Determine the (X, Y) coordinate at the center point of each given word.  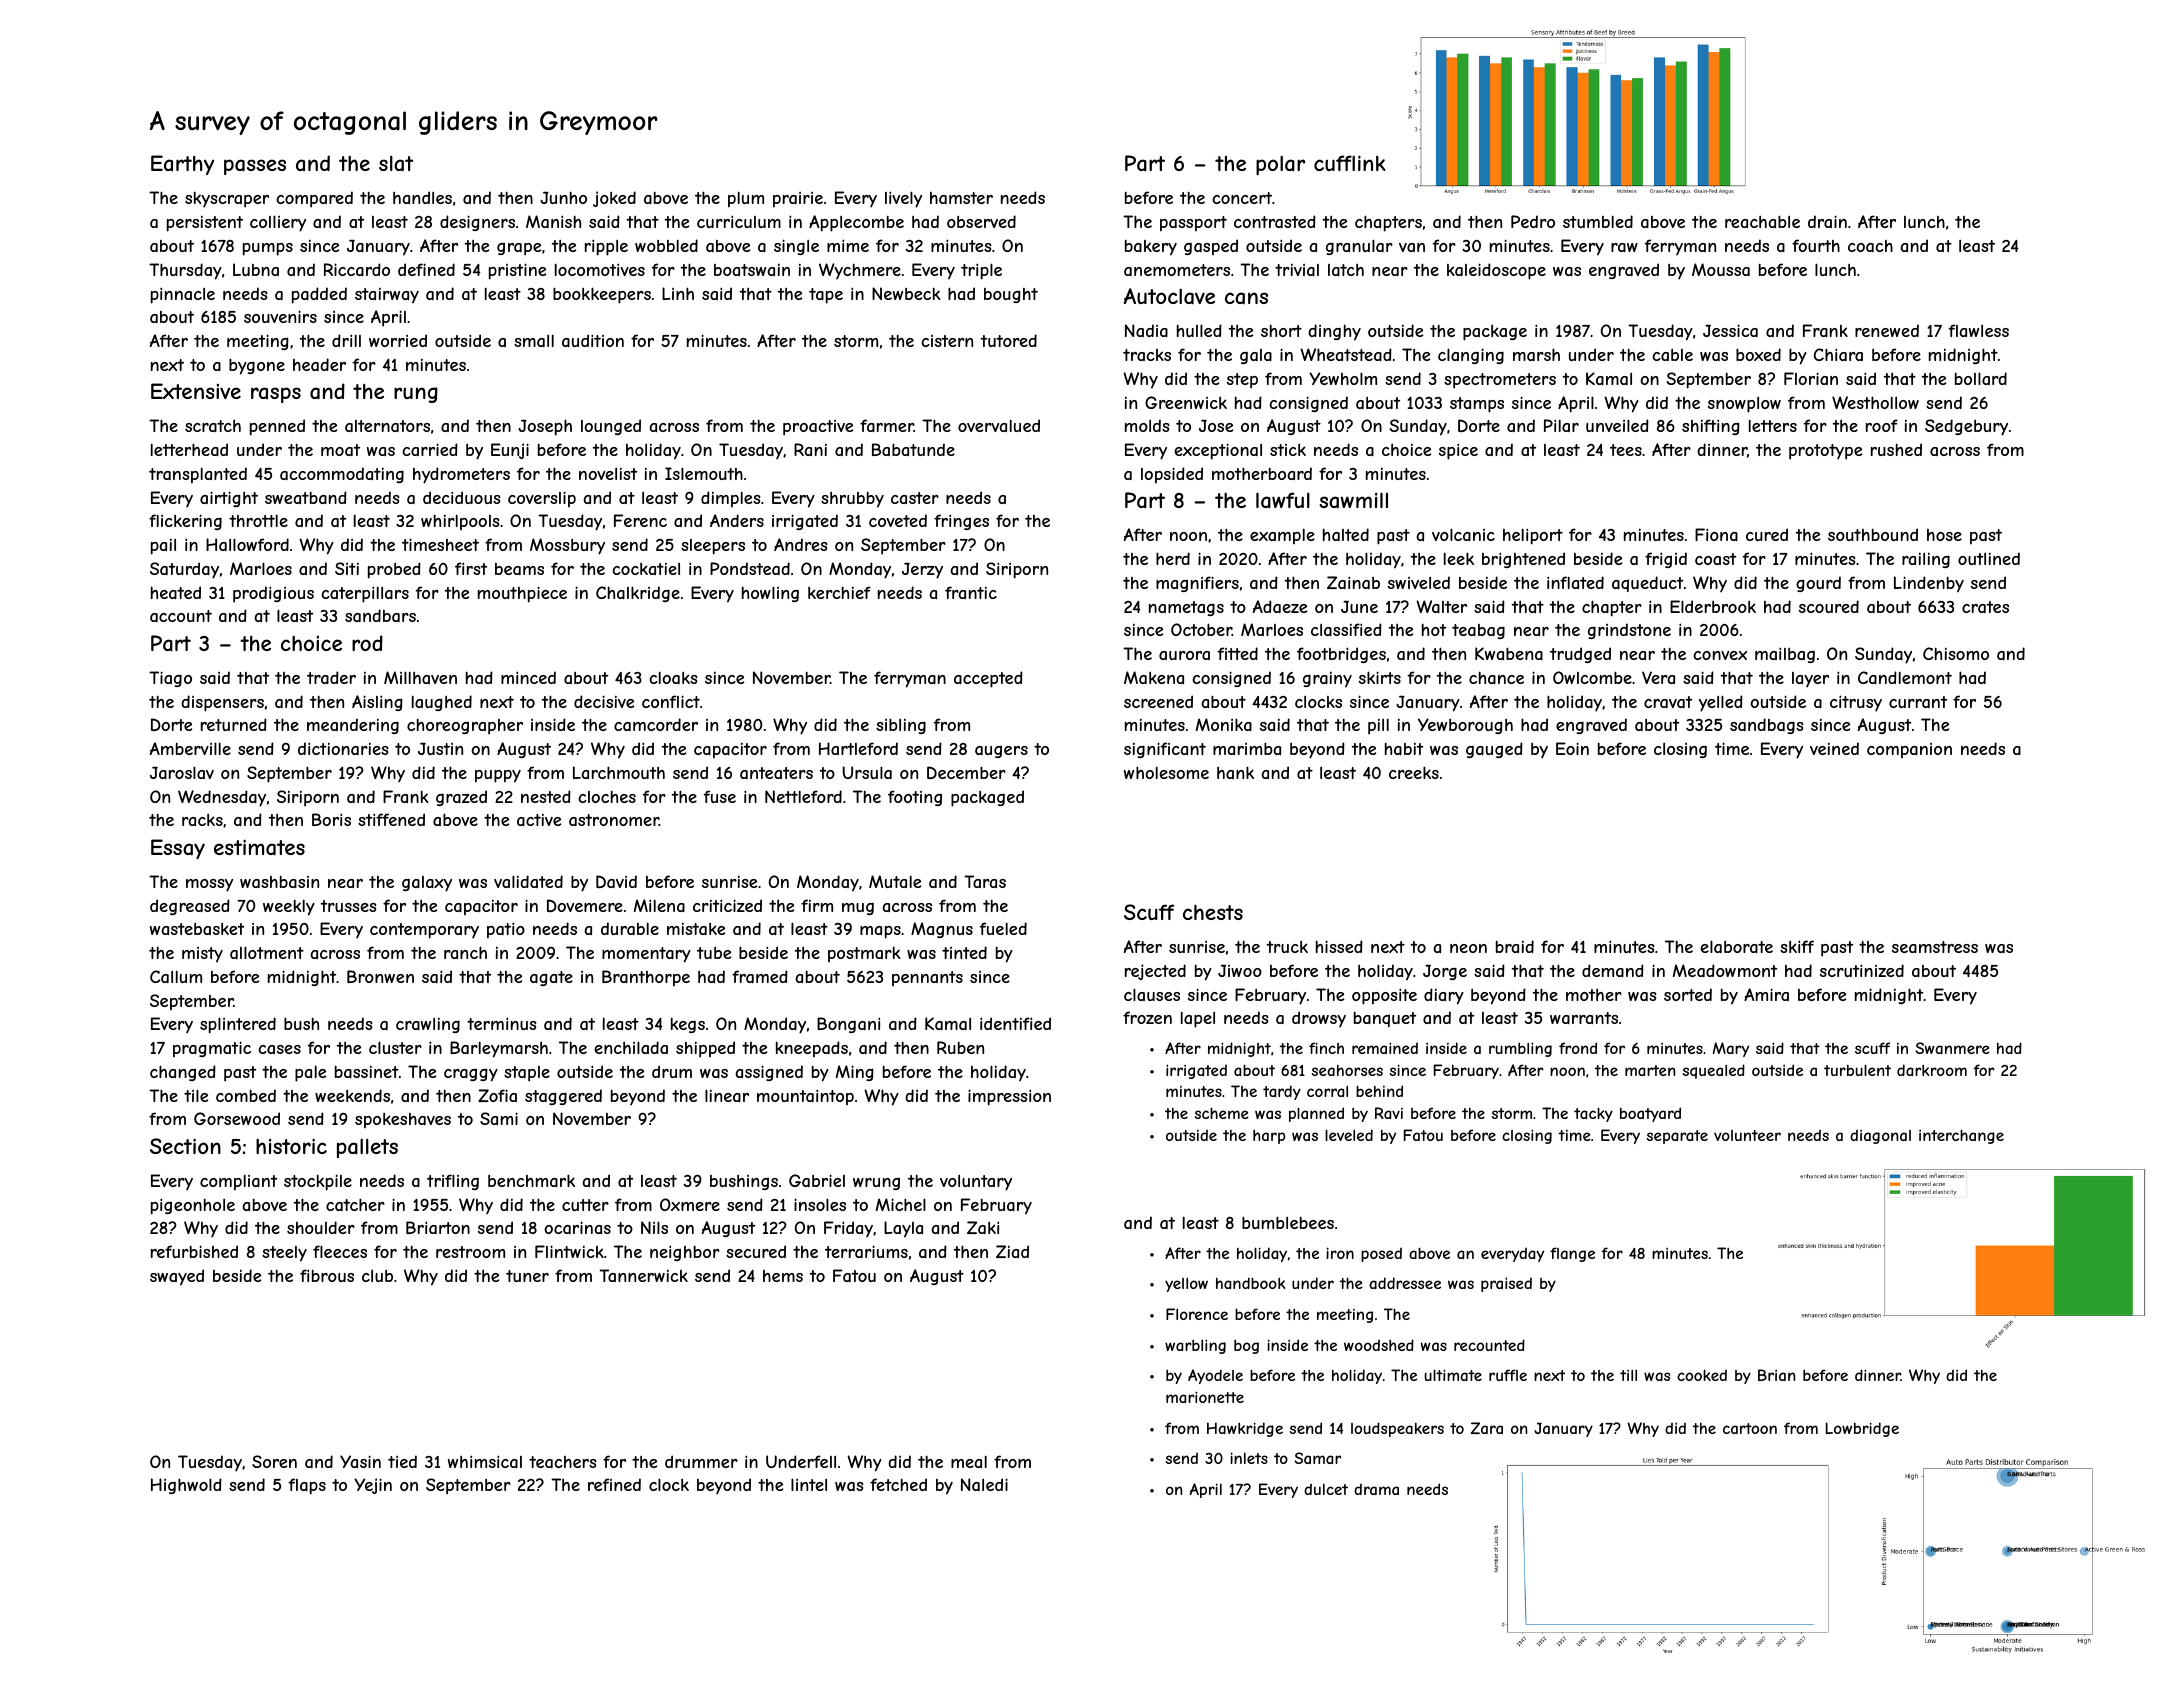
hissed (1339, 946)
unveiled (1617, 425)
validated (528, 881)
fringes (961, 522)
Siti (347, 568)
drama (1376, 1489)
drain (1827, 221)
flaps (307, 1486)
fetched (898, 1484)
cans (1246, 298)
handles (422, 197)
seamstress (1935, 947)
